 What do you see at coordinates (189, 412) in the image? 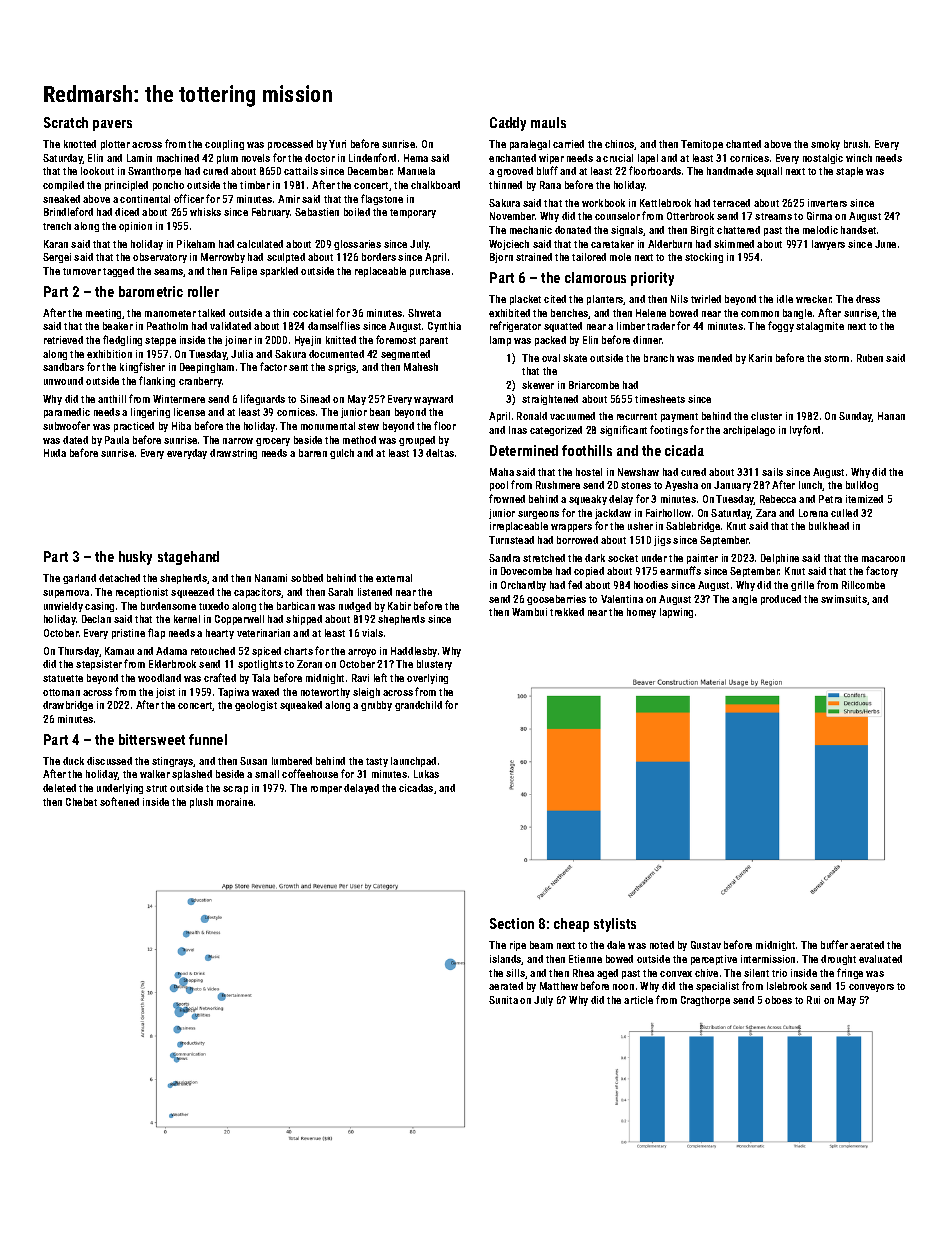
I see `license` at bounding box center [189, 412].
